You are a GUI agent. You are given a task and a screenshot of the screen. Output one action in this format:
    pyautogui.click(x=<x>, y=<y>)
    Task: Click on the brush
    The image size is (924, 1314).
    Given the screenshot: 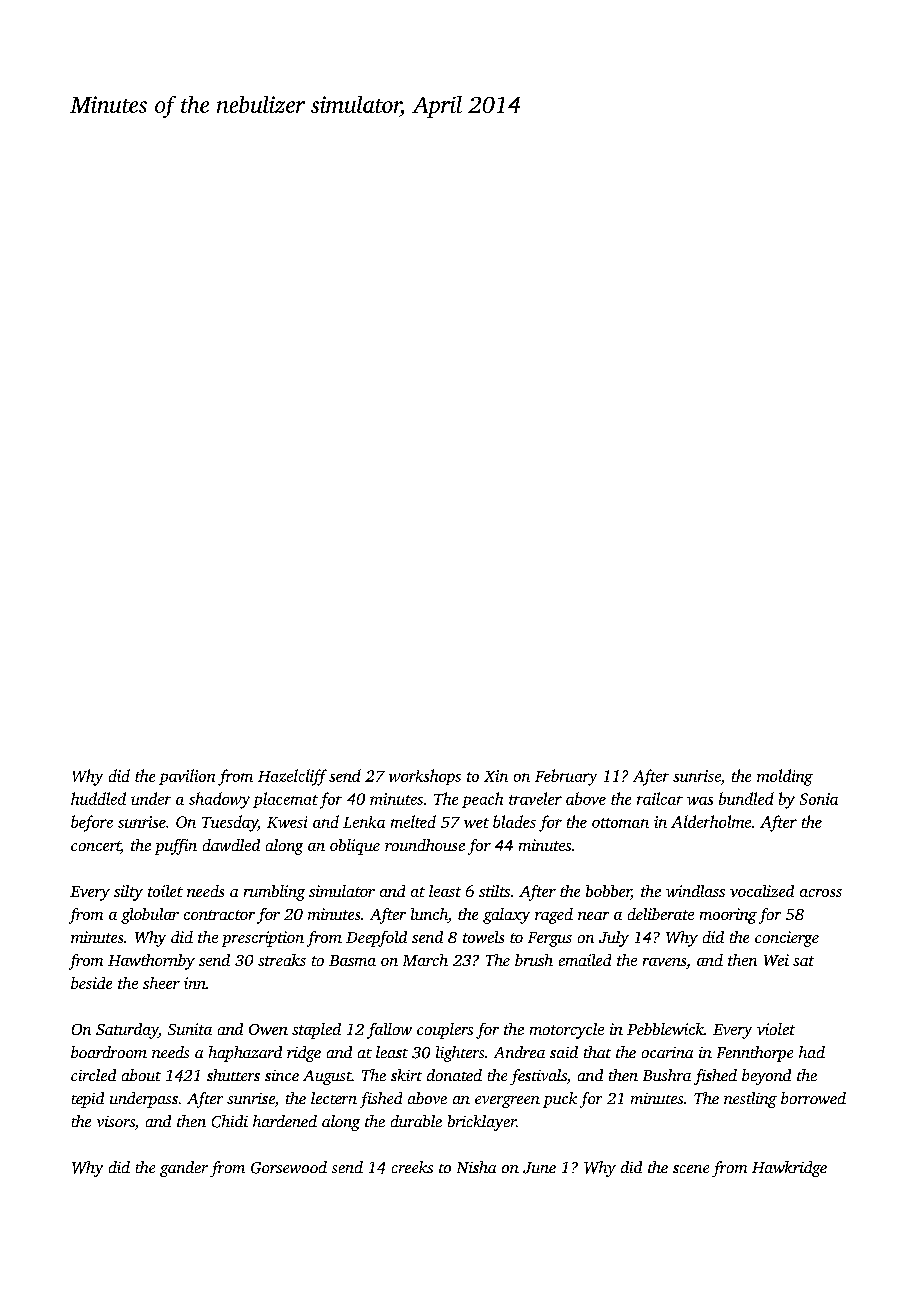 What is the action you would take?
    pyautogui.click(x=534, y=960)
